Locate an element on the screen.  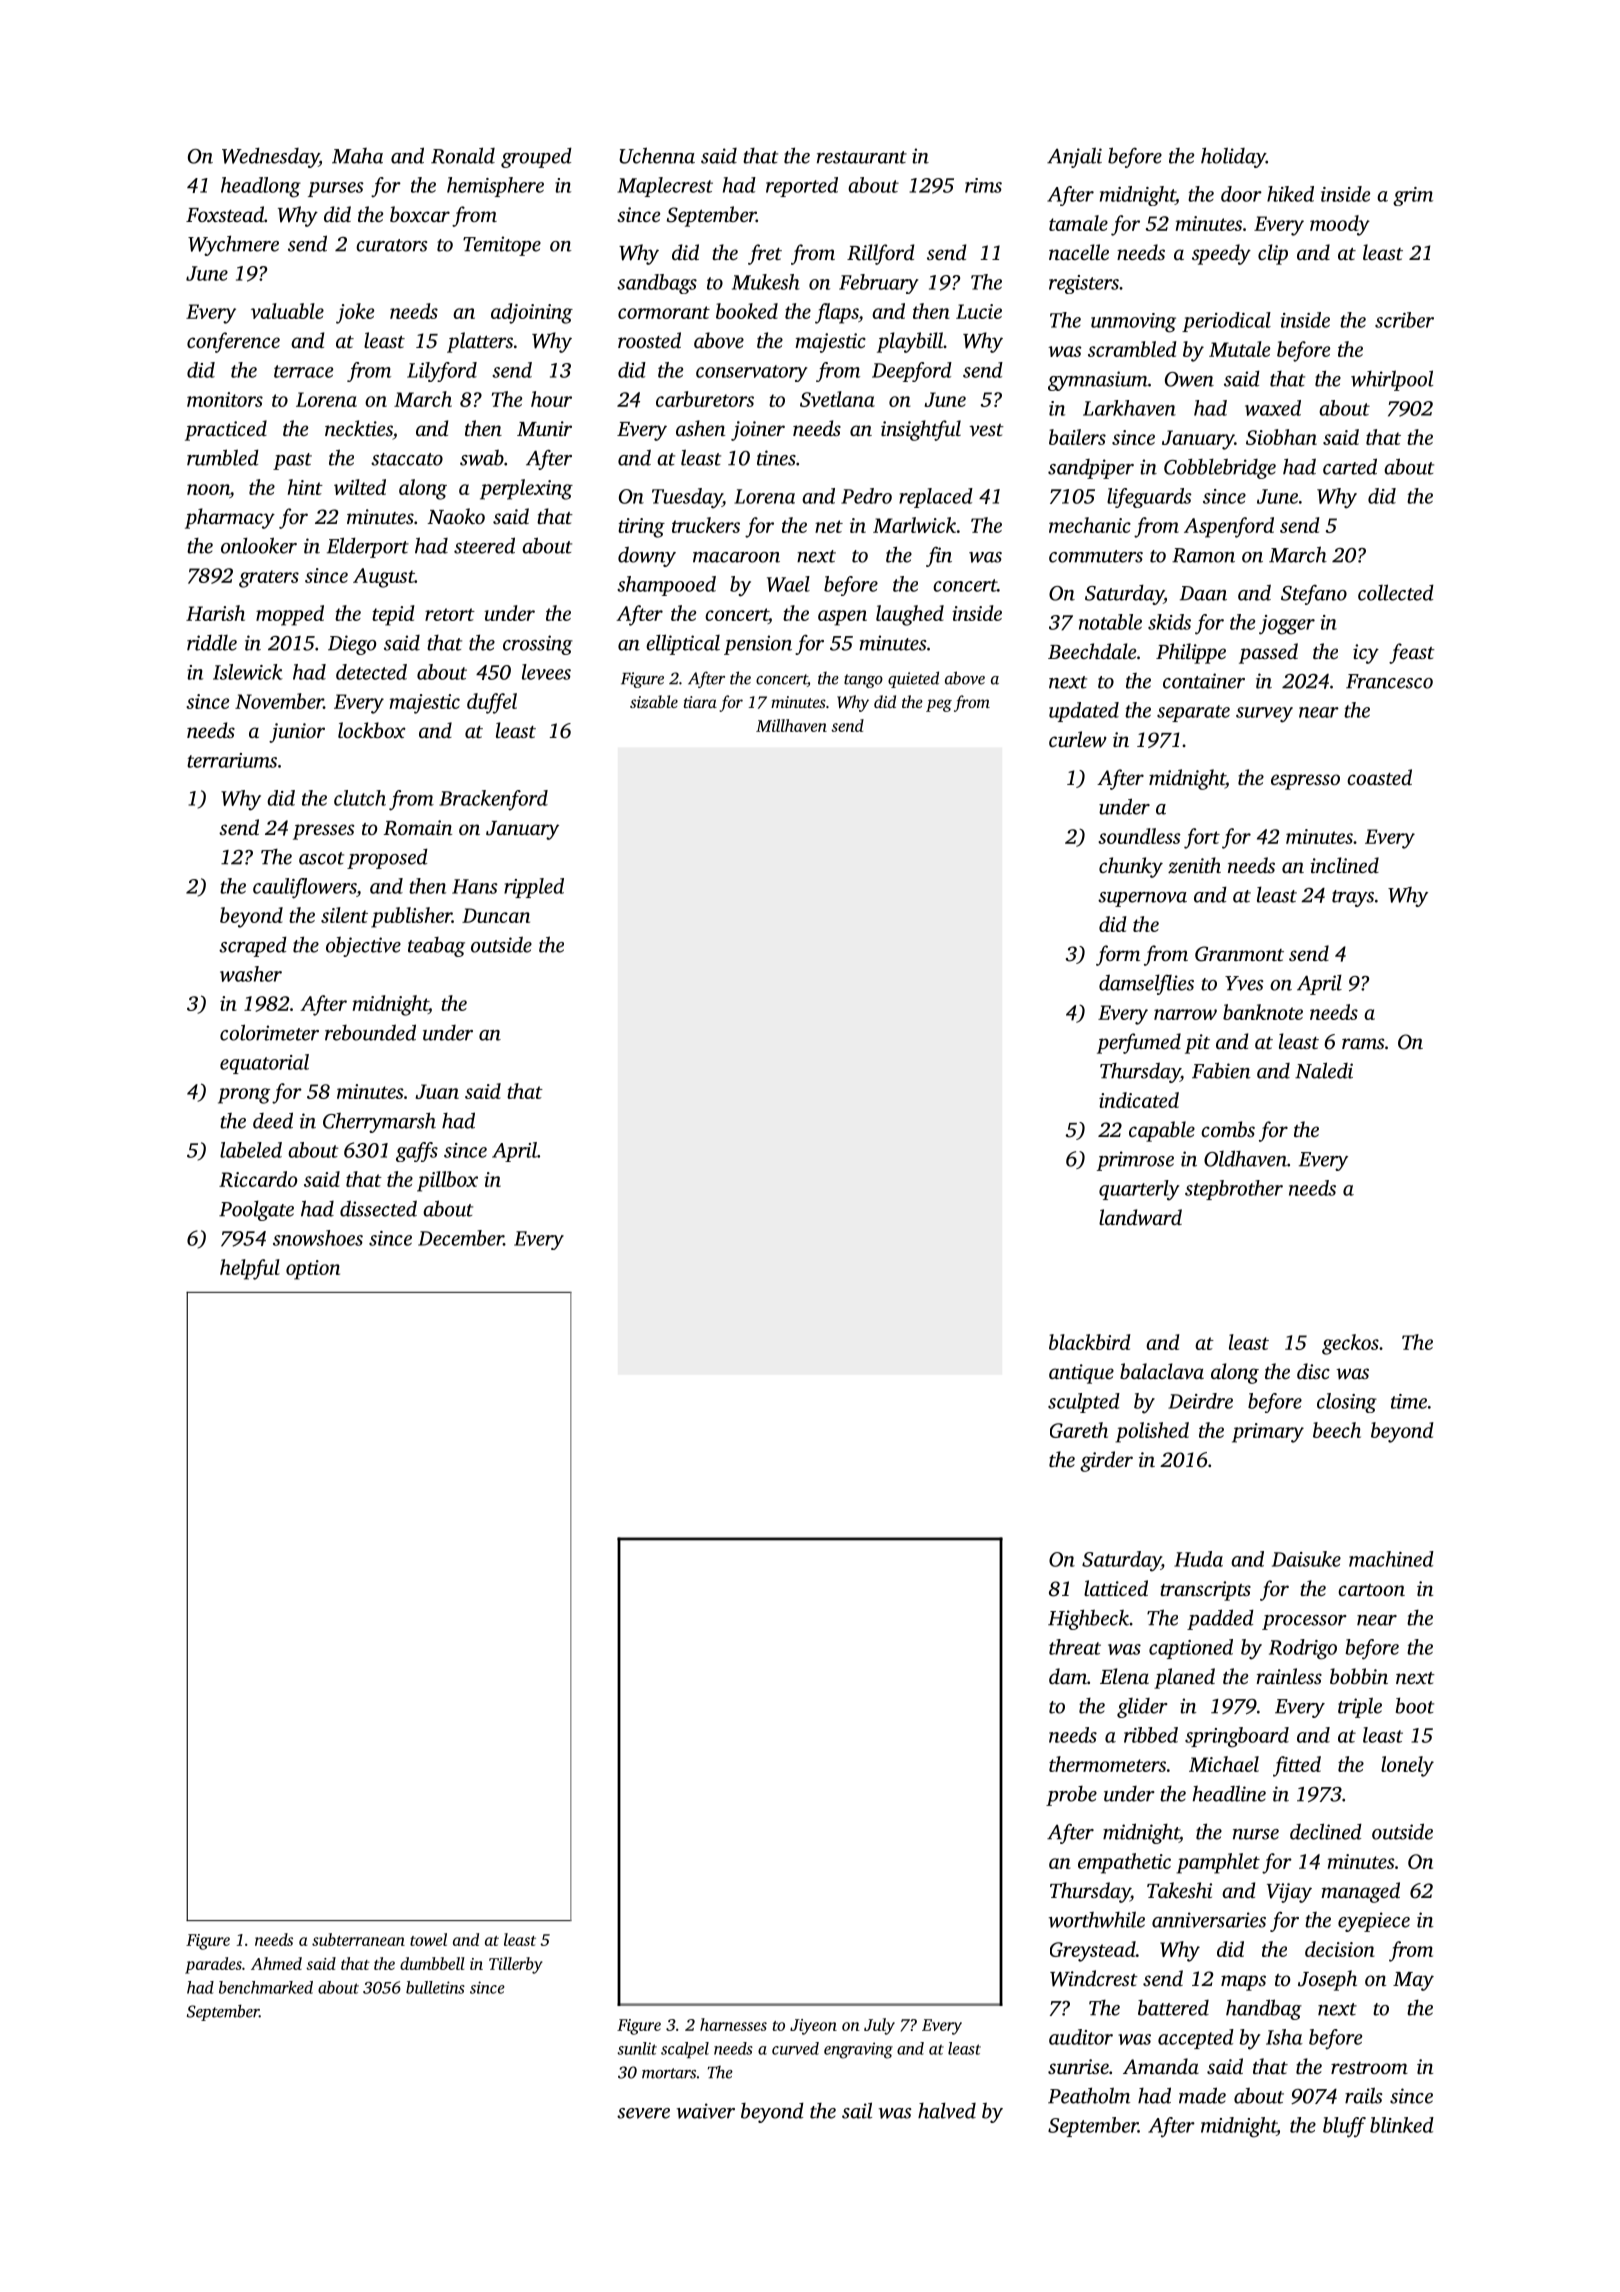
probe is located at coordinates (1071, 1796).
